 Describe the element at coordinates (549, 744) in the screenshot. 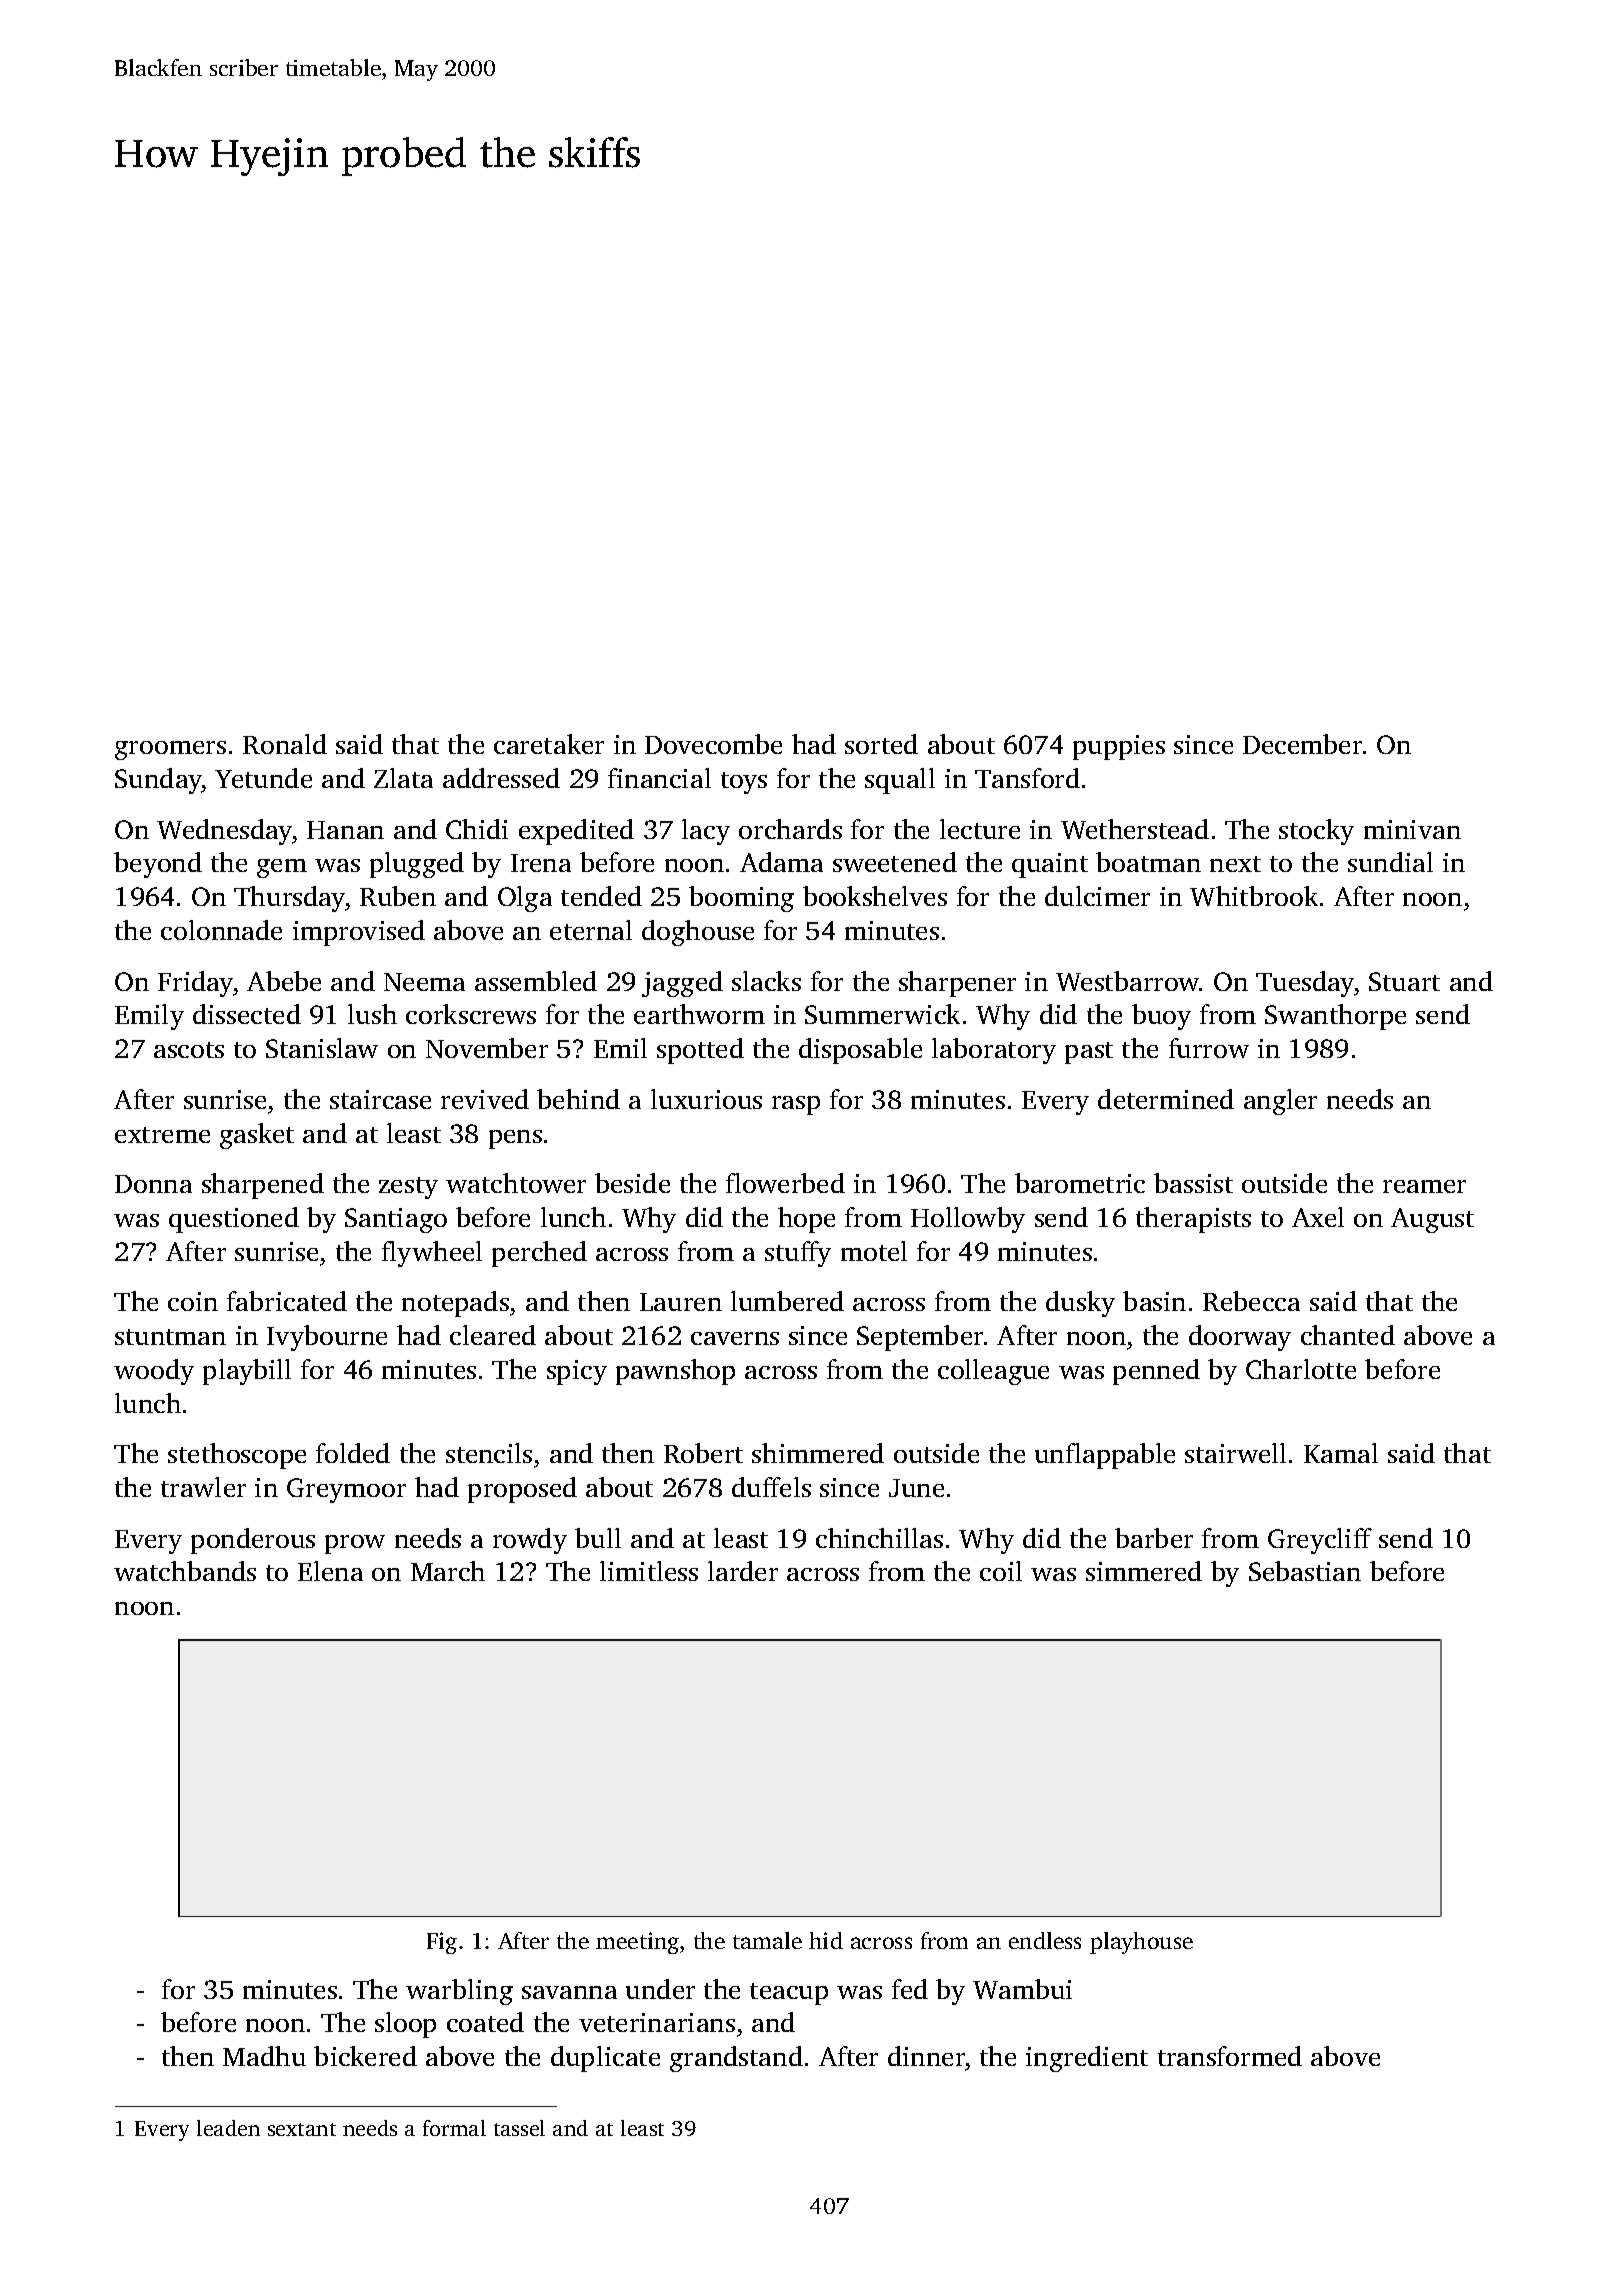

I see `caretaker` at that location.
